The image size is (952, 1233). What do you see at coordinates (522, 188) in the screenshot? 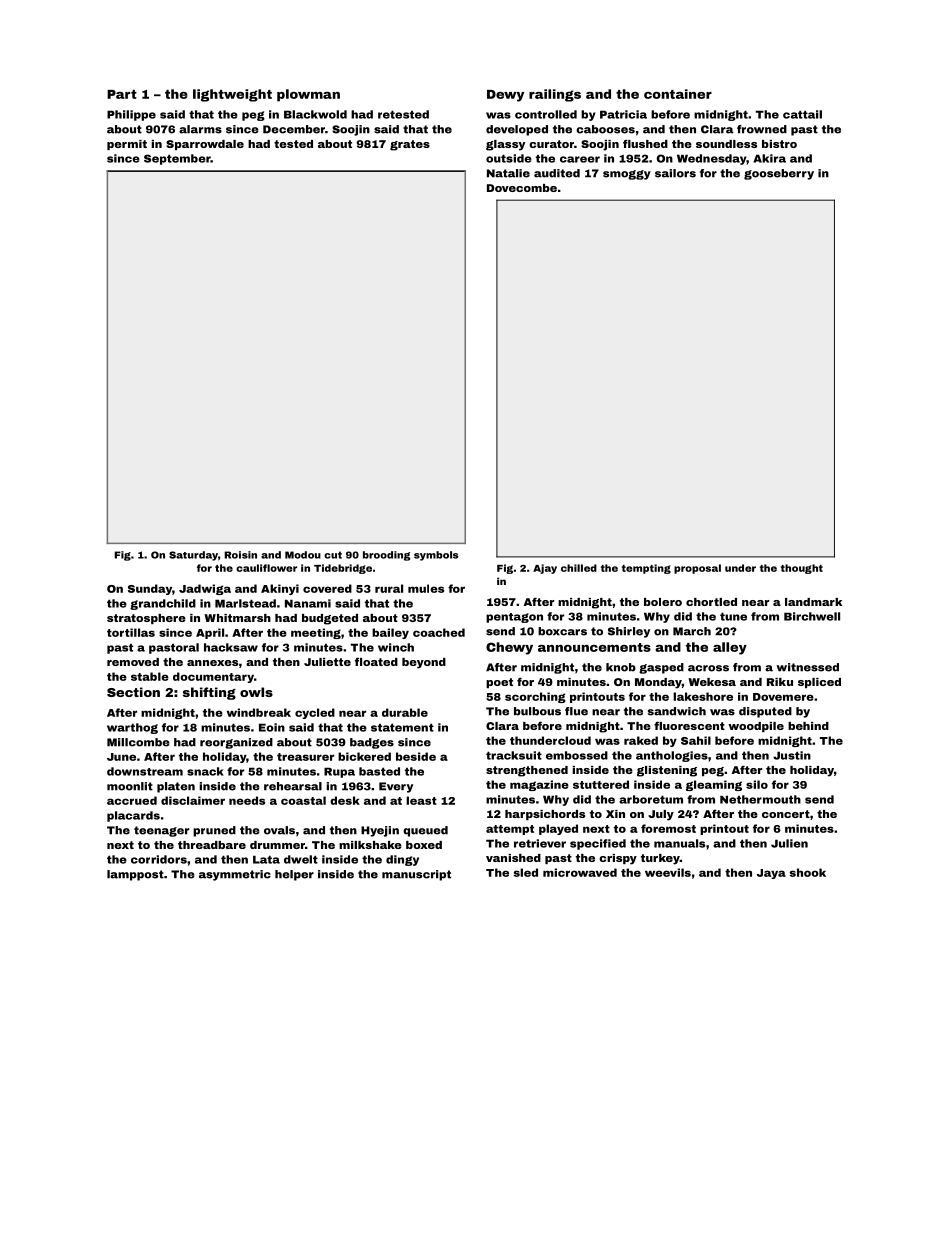
I see `Dovecombe` at bounding box center [522, 188].
